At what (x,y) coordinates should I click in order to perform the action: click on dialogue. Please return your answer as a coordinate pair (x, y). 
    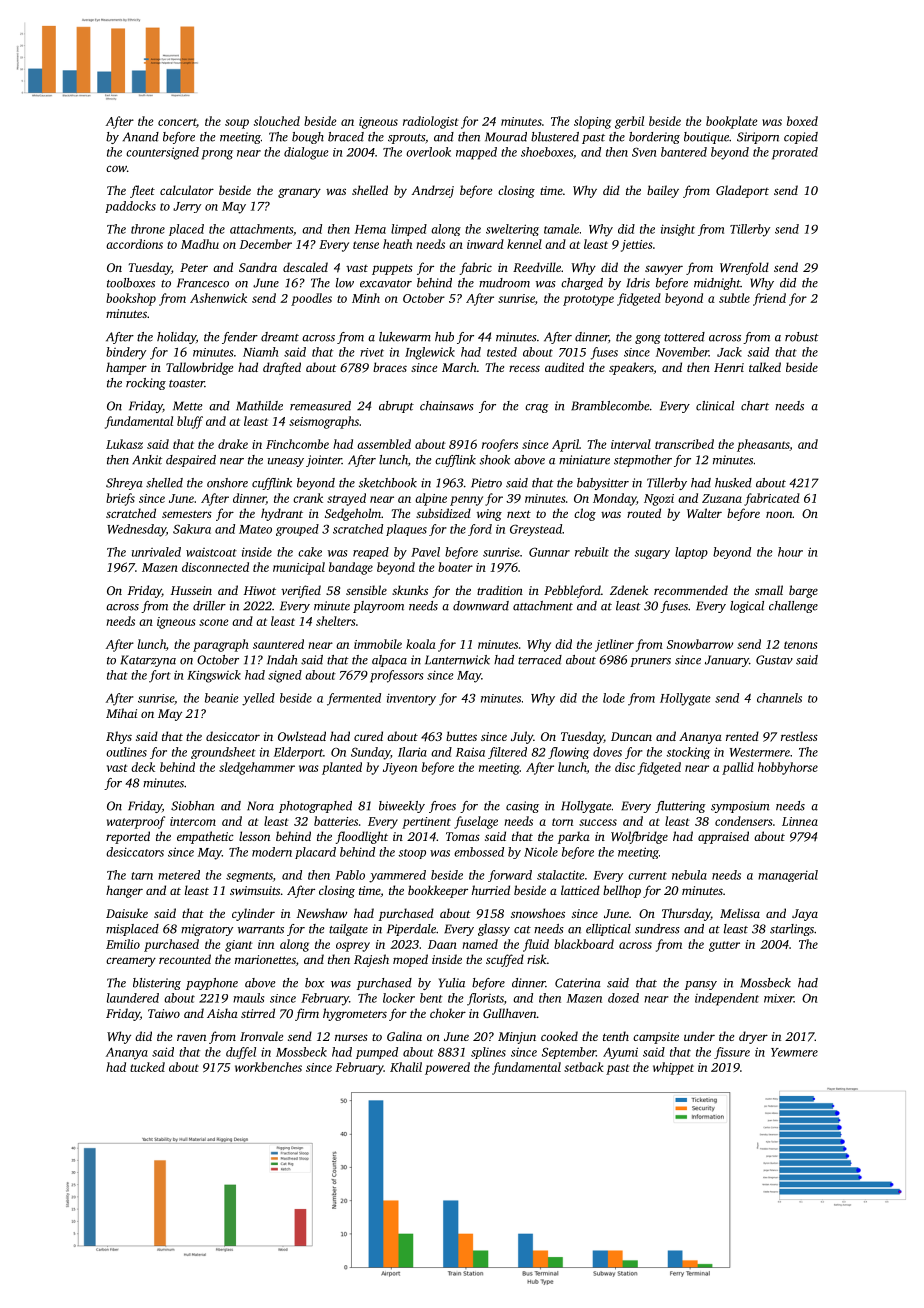
    Looking at the image, I should click on (306, 153).
